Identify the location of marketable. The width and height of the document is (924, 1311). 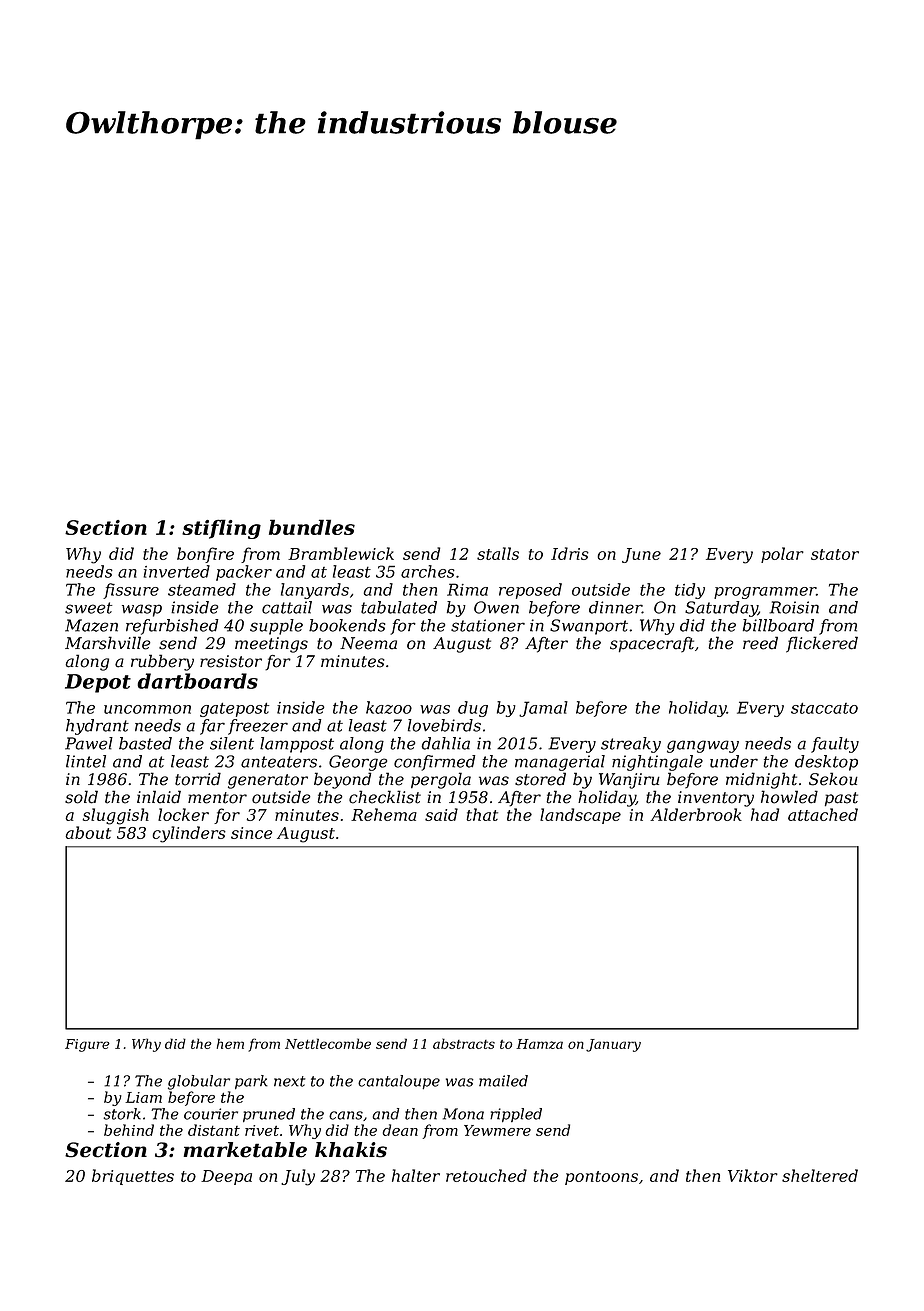
(245, 1150).
